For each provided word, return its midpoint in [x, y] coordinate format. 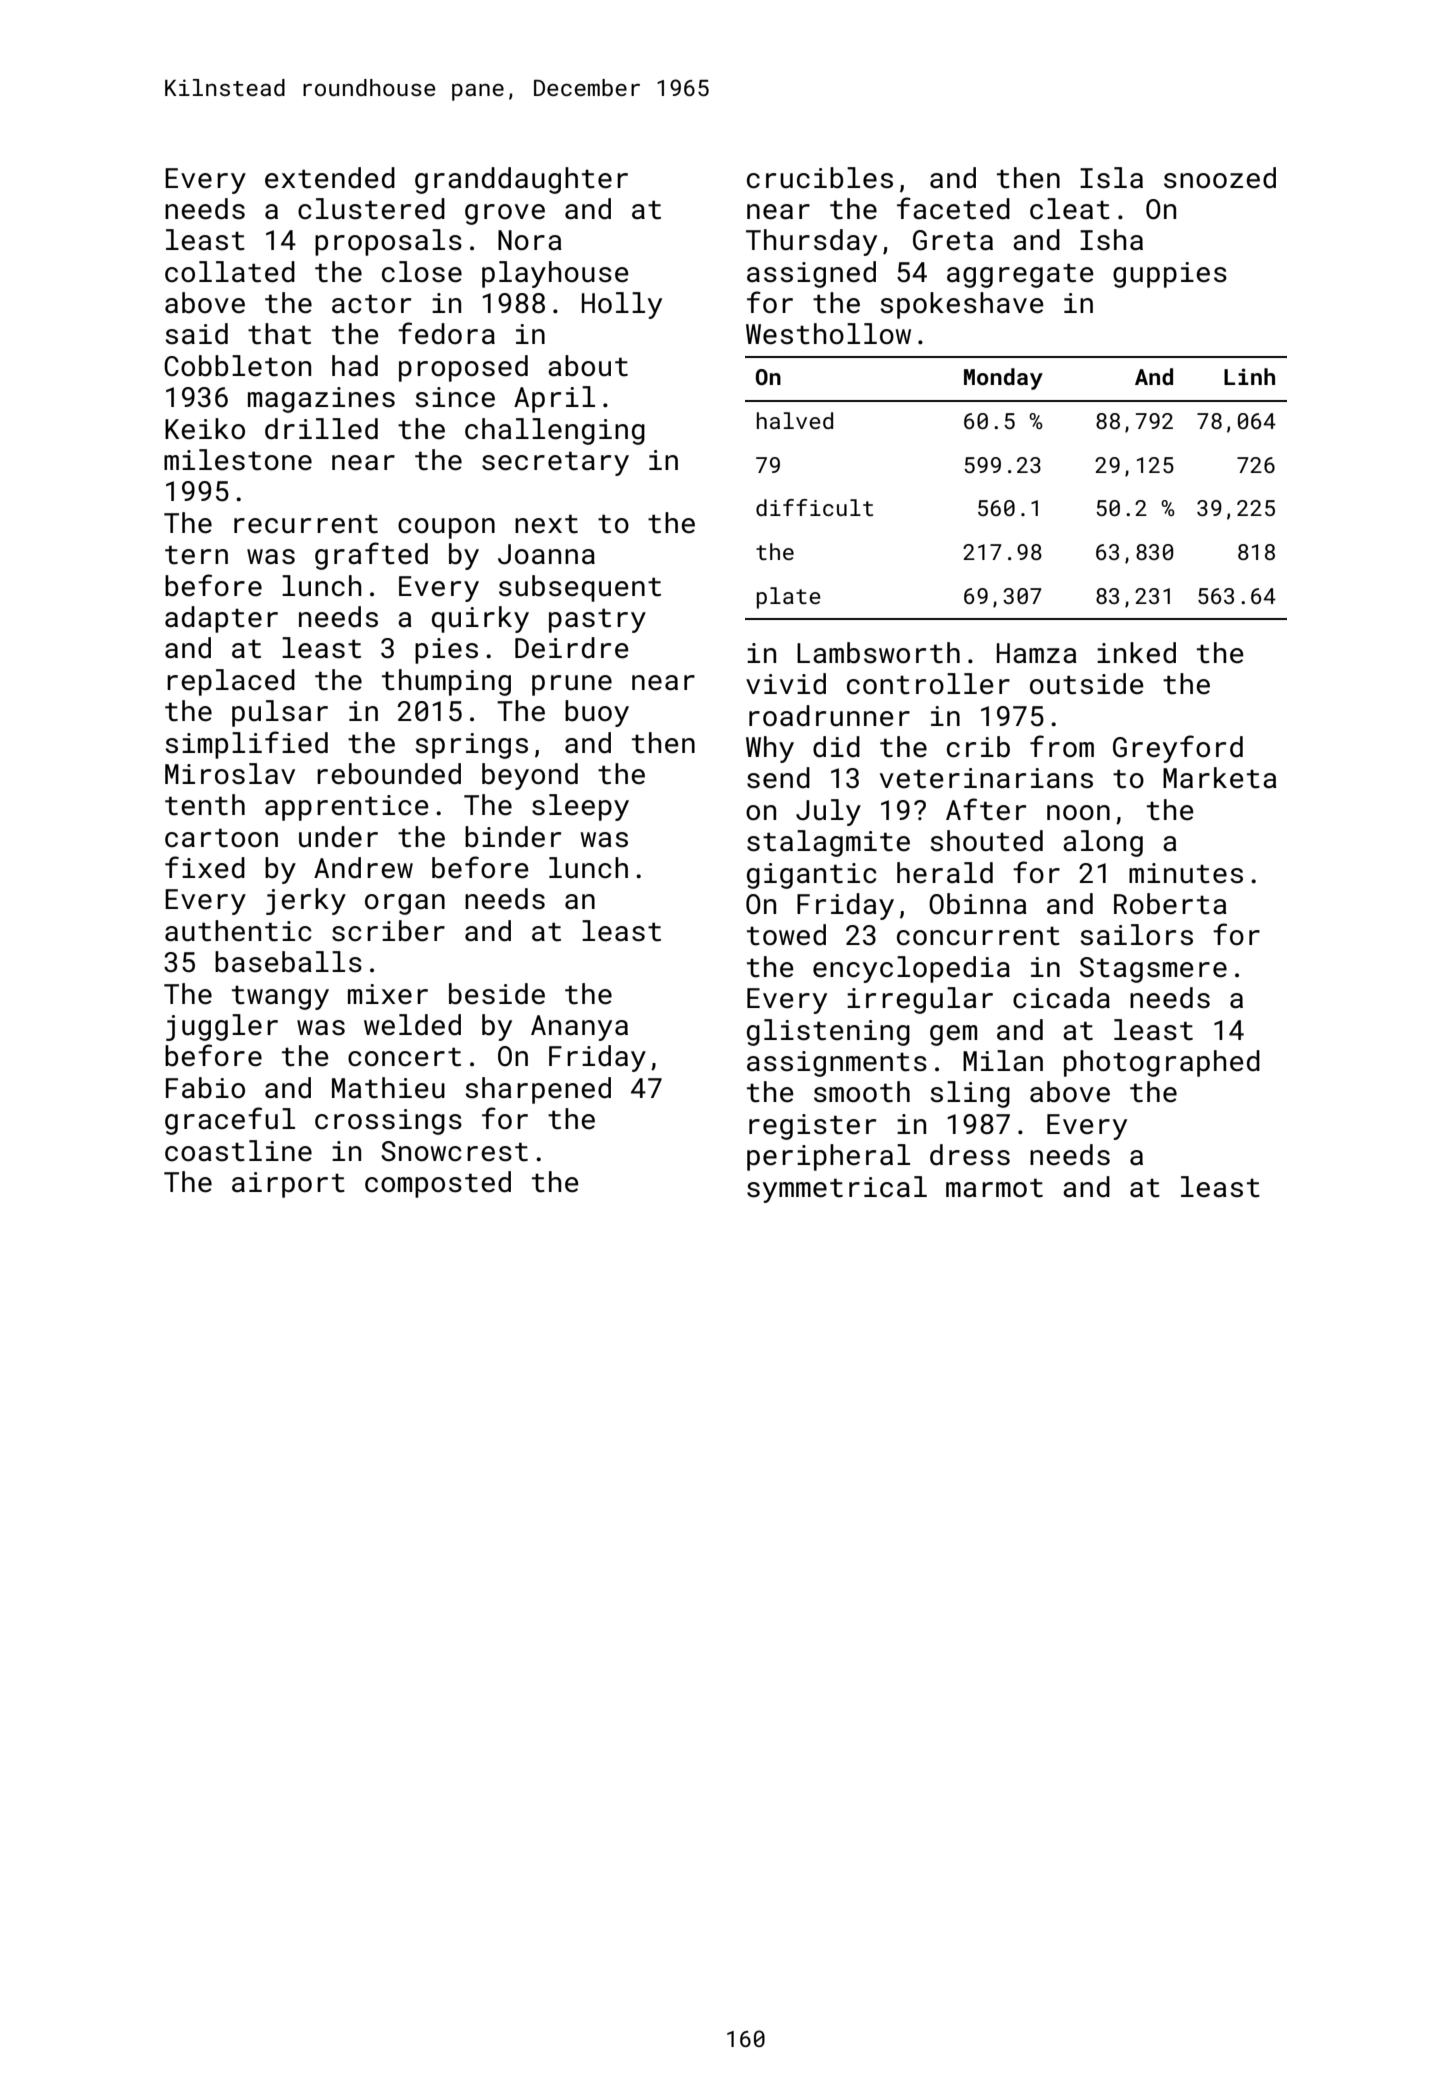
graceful [230, 1121]
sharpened [538, 1090]
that [279, 334]
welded [412, 1025]
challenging [555, 431]
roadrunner [829, 716]
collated [230, 272]
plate [789, 598]
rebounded [389, 774]
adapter [221, 619]
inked [1136, 653]
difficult [814, 507]
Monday [1003, 379]
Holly [622, 305]
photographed [1162, 1063]
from [1062, 746]
